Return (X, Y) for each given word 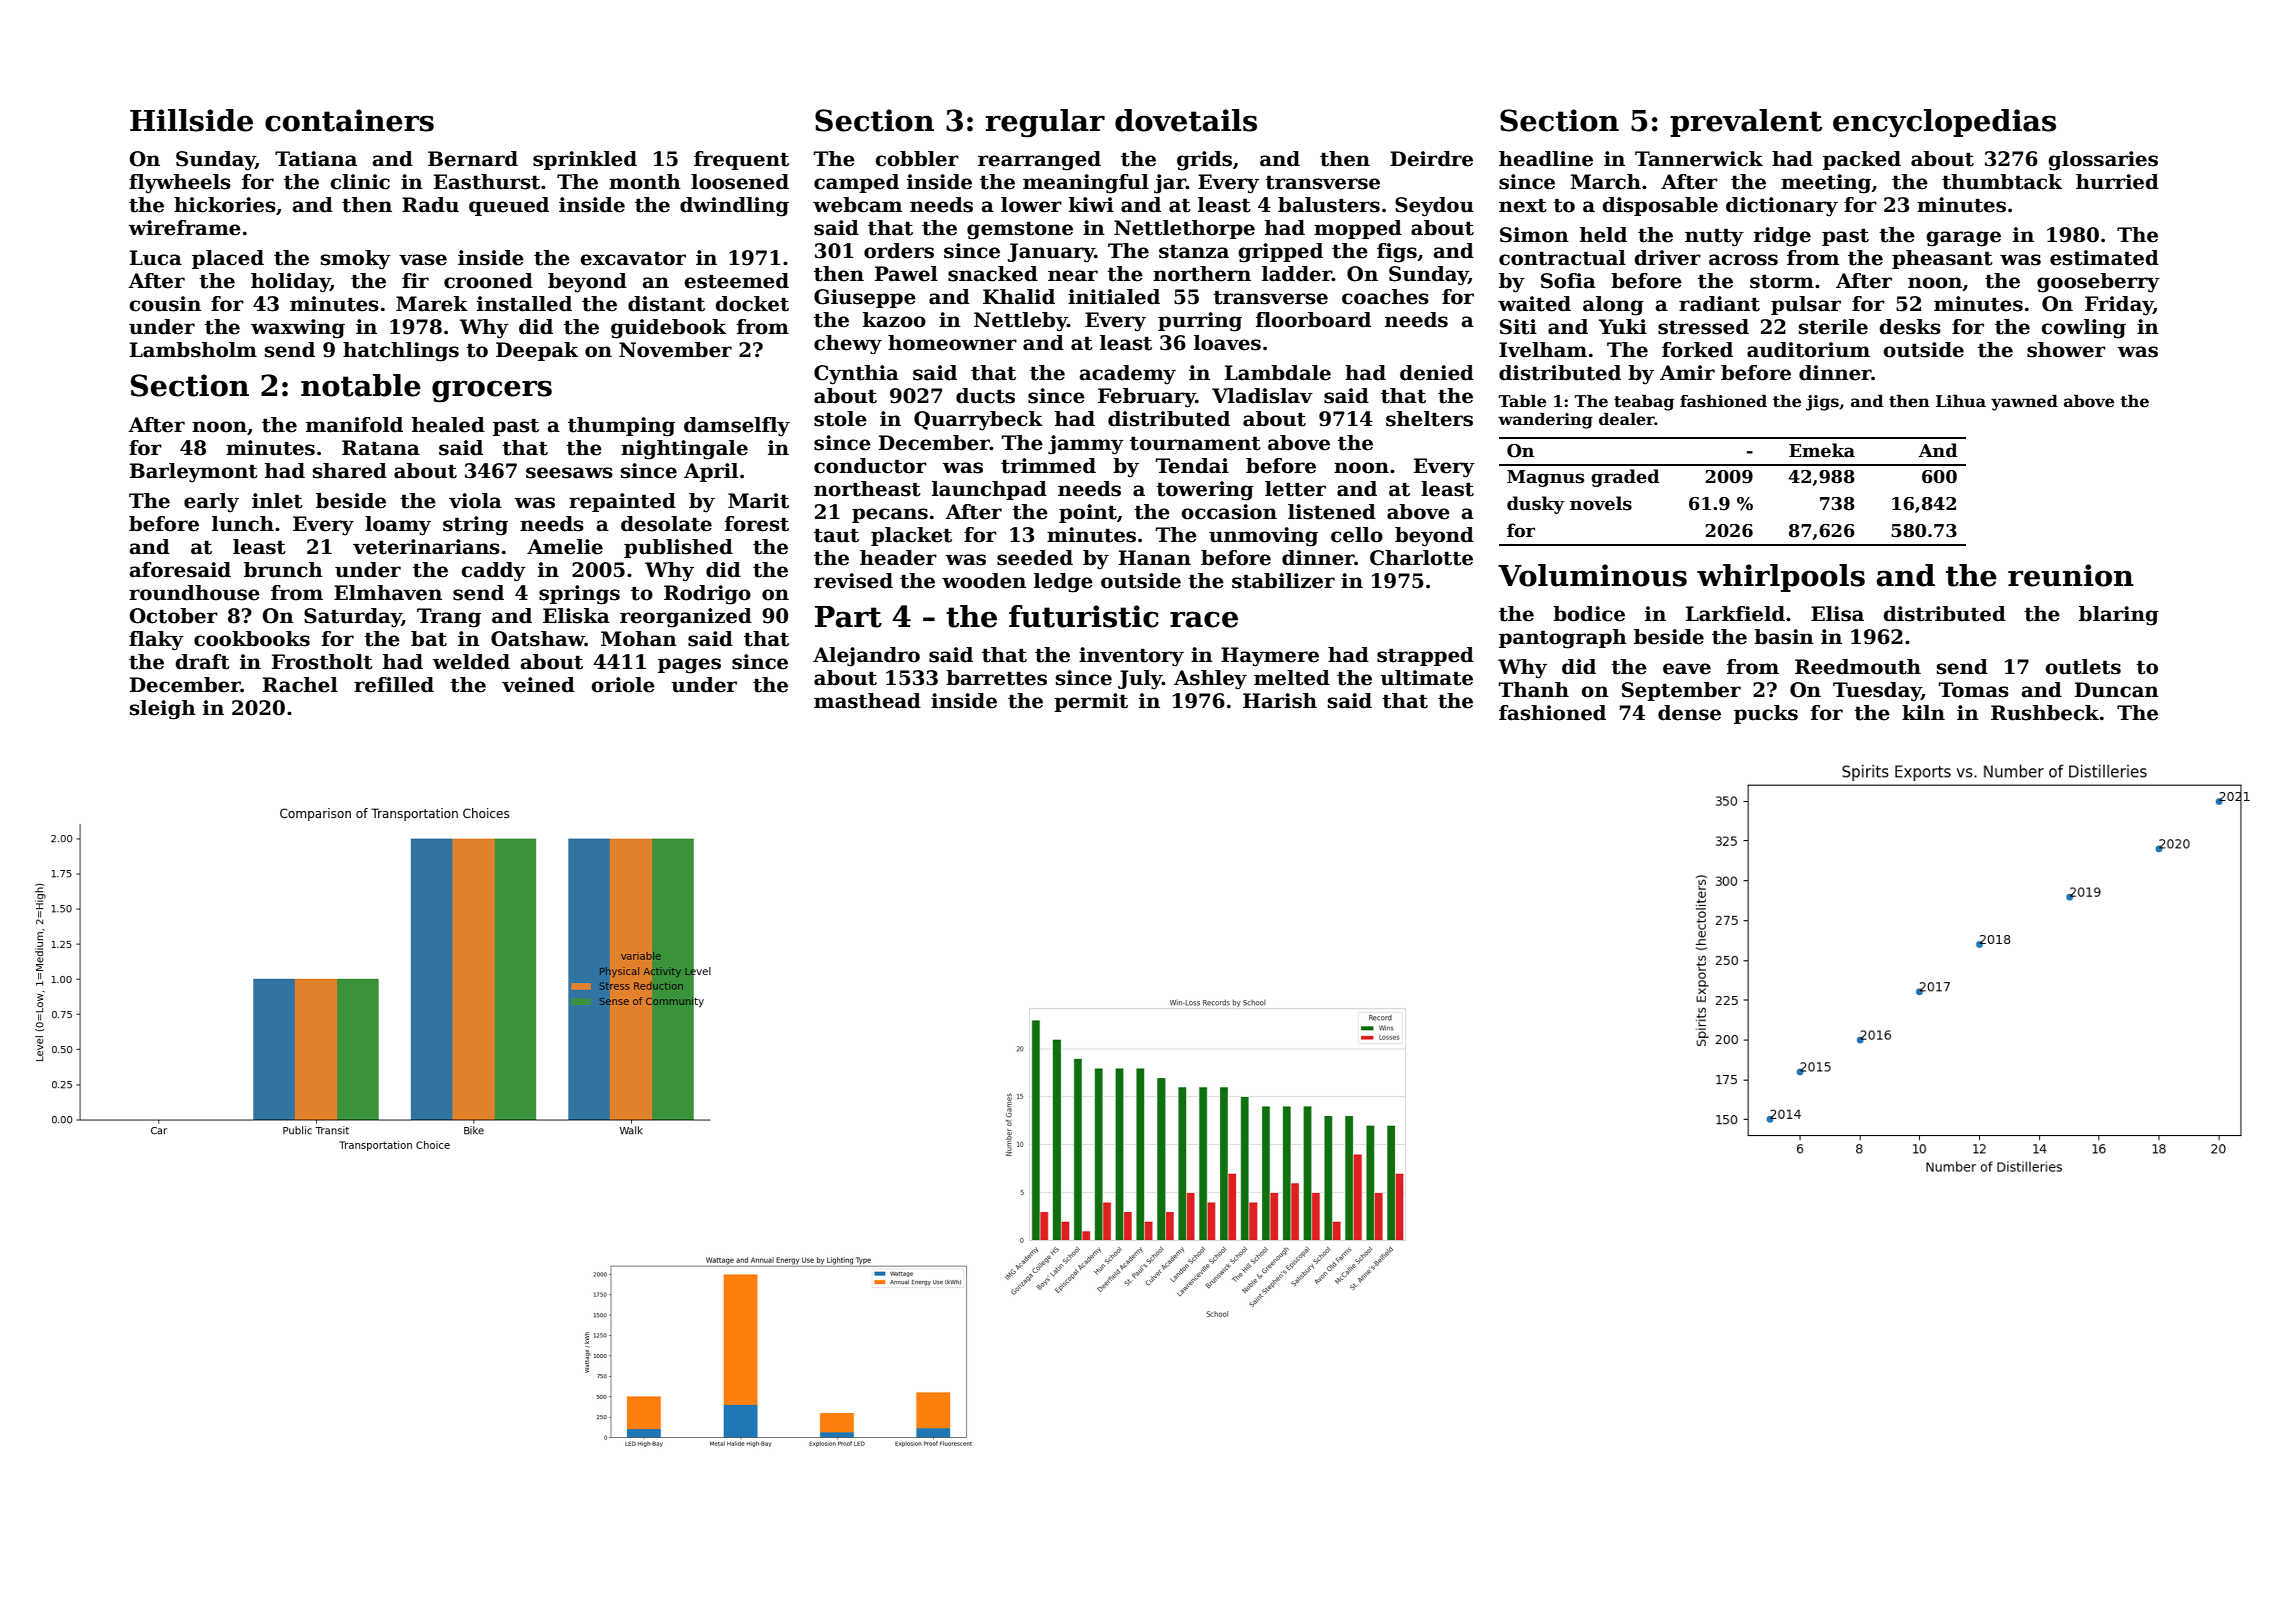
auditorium (1808, 350)
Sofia (1568, 281)
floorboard (1313, 320)
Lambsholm (193, 350)
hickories (225, 205)
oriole (623, 685)
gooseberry (2098, 283)
